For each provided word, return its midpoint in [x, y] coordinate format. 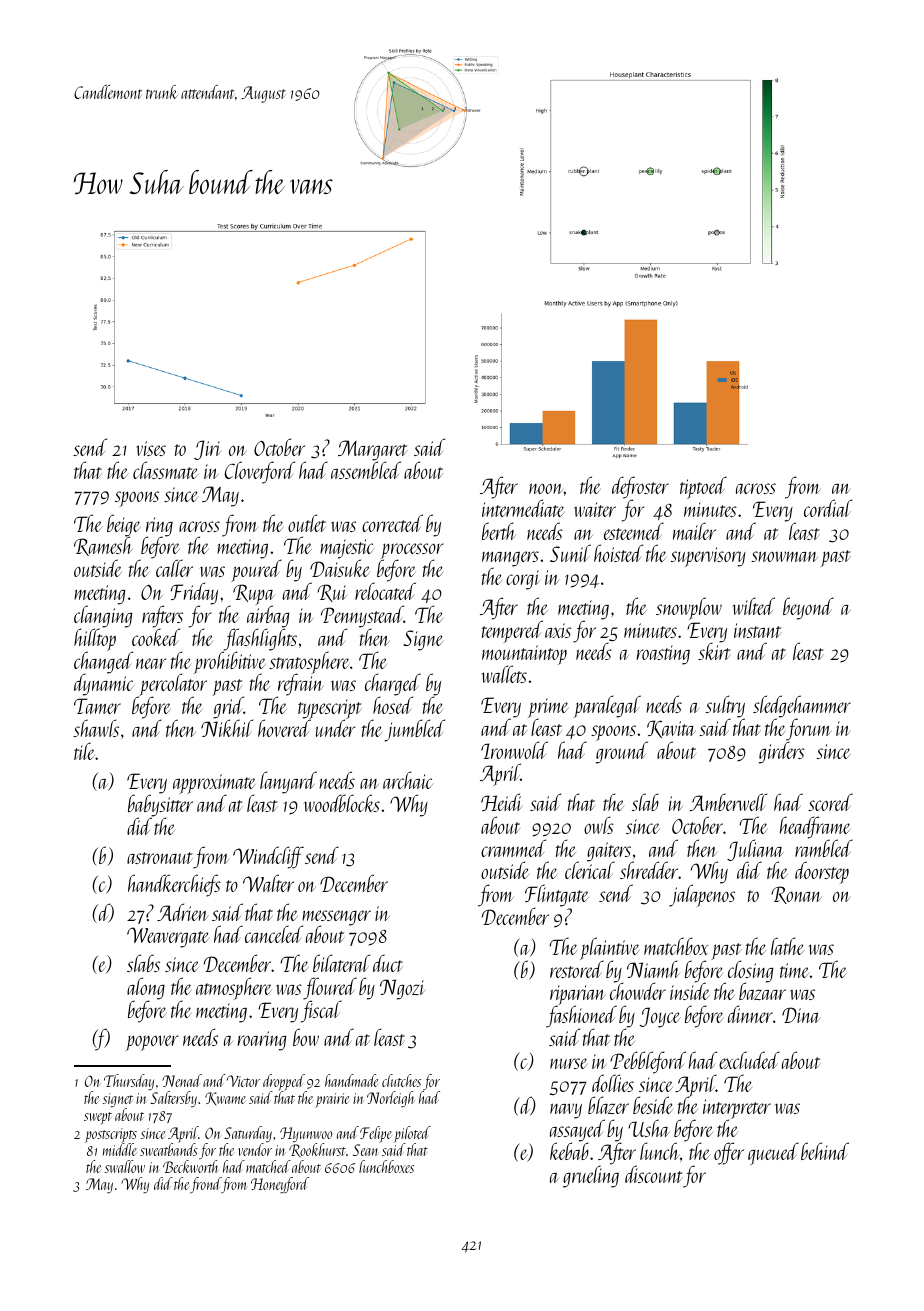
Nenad [182, 1080]
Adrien [182, 912]
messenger [336, 918]
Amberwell [728, 802]
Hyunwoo [306, 1135]
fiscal [321, 1011]
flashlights [260, 639]
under [335, 728]
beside [653, 1105]
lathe [787, 946]
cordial [828, 508]
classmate [165, 470]
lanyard [288, 782]
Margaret [373, 451]
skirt [714, 651]
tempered [512, 631]
